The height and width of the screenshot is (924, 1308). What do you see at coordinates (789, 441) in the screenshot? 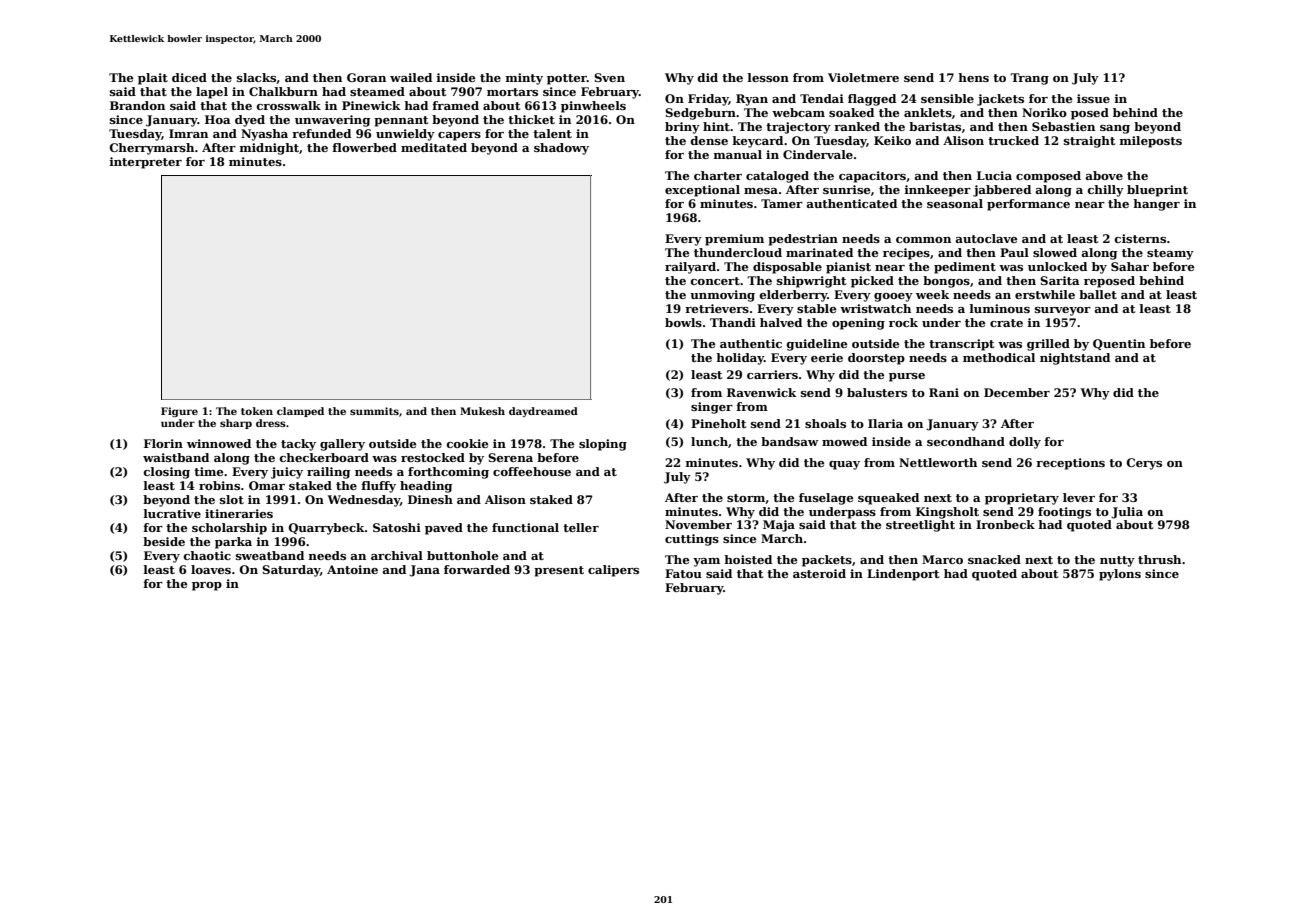
I see `bandsaw` at bounding box center [789, 441].
